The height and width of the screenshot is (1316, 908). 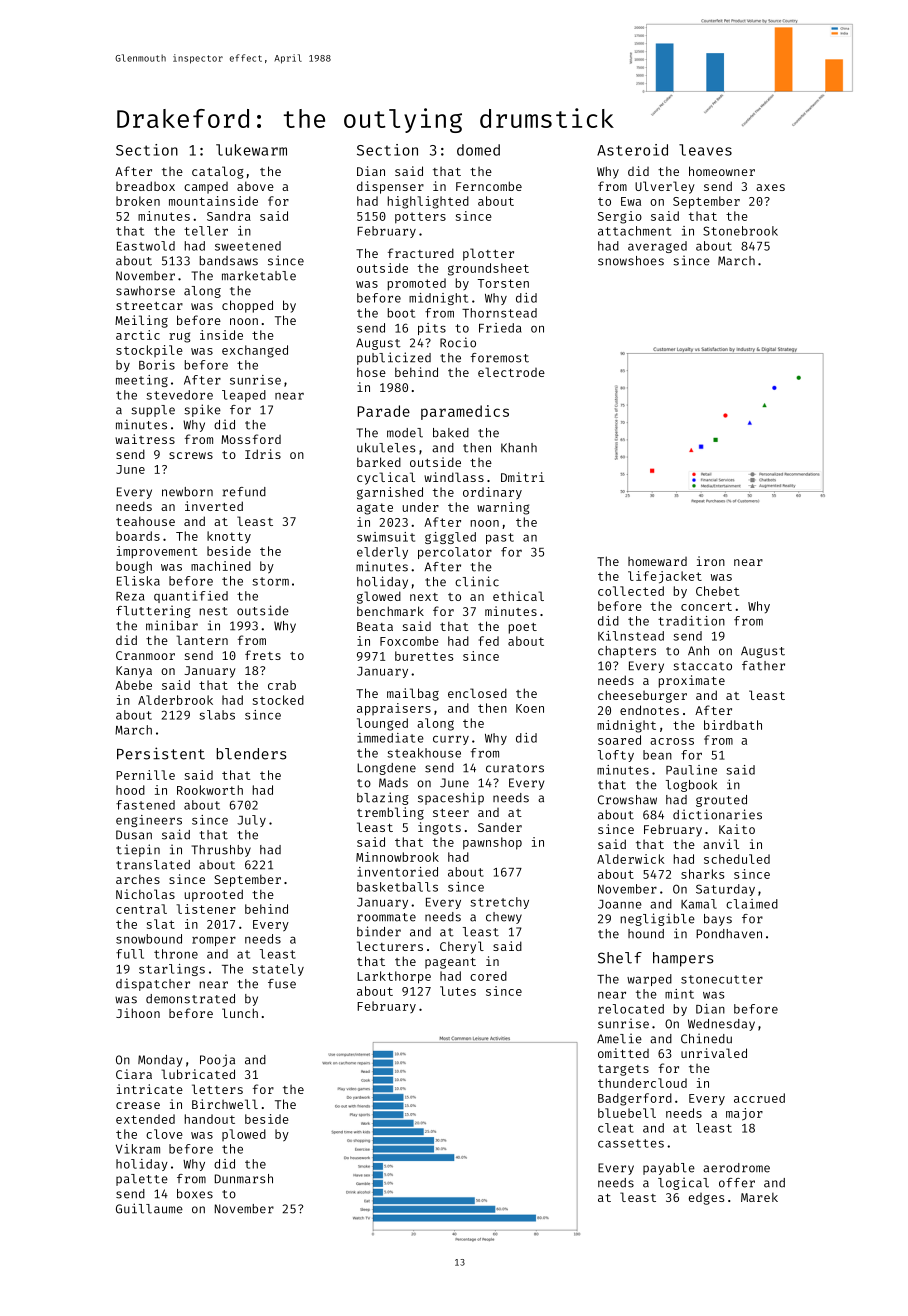 I want to click on palette, so click(x=142, y=1180).
